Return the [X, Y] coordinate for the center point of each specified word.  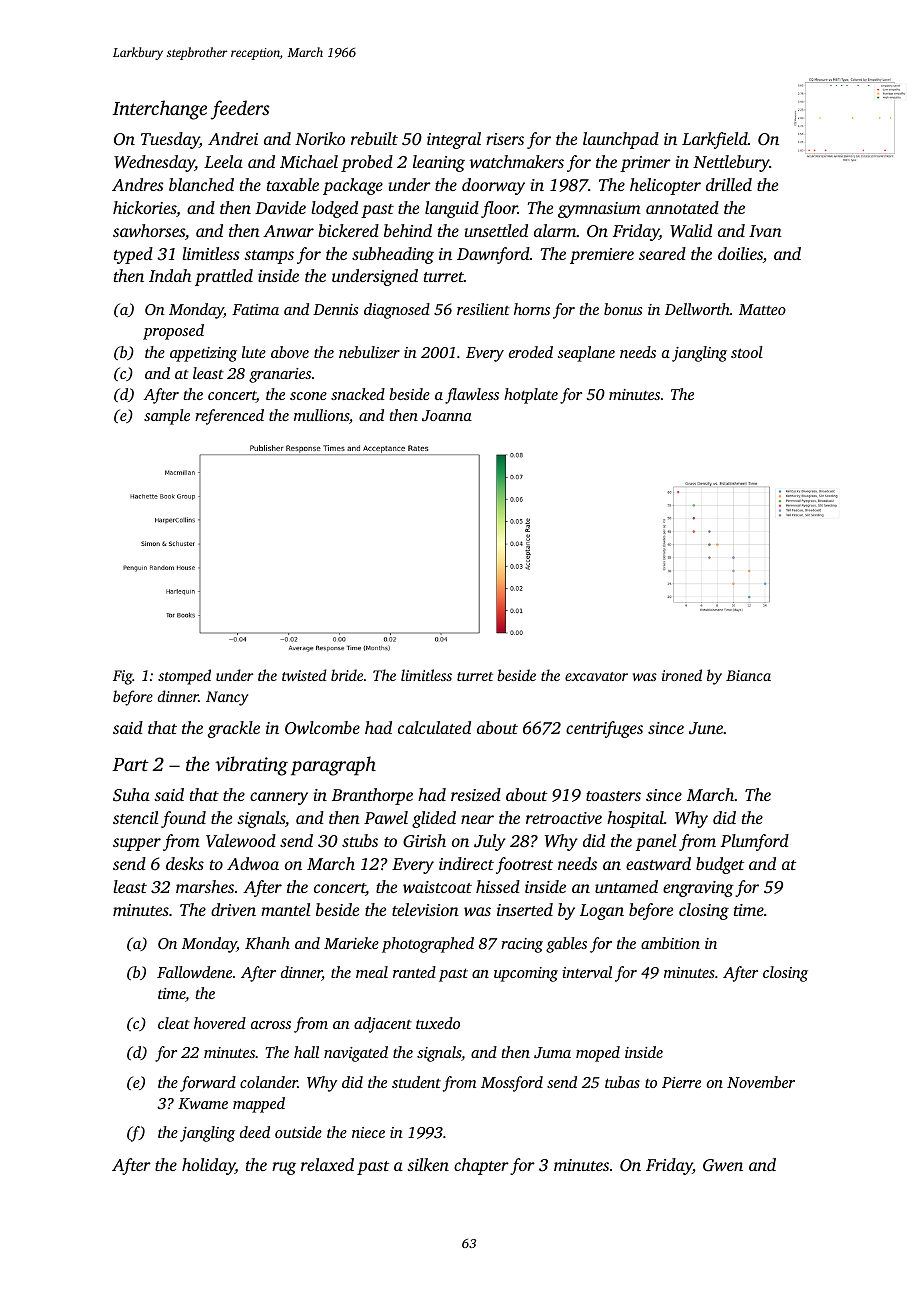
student [416, 1082]
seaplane [586, 354]
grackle [234, 729]
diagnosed [397, 311]
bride [347, 675]
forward [208, 1084]
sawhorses [149, 230]
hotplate [531, 396]
